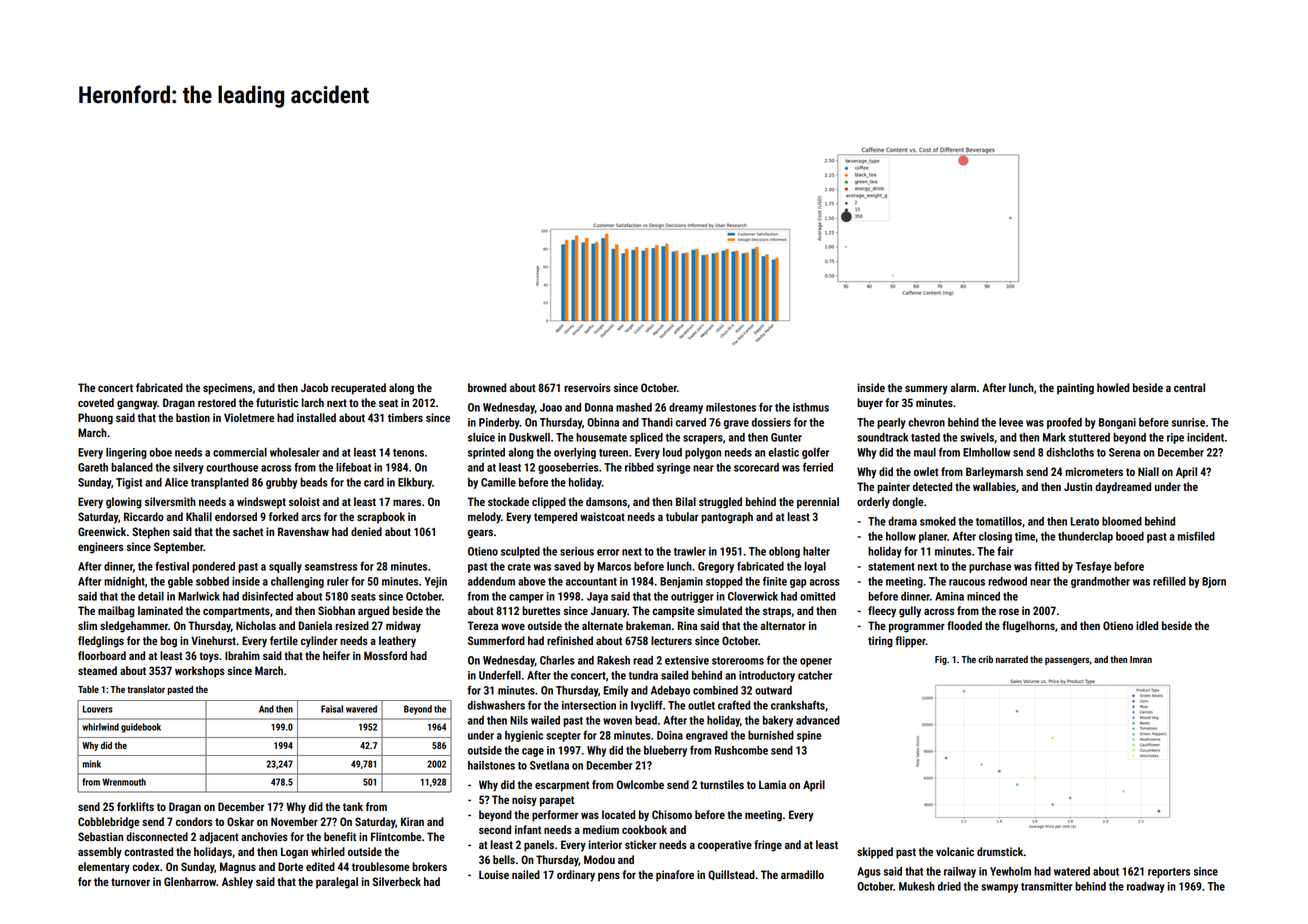  Describe the element at coordinates (811, 407) in the screenshot. I see `isthmus` at that location.
